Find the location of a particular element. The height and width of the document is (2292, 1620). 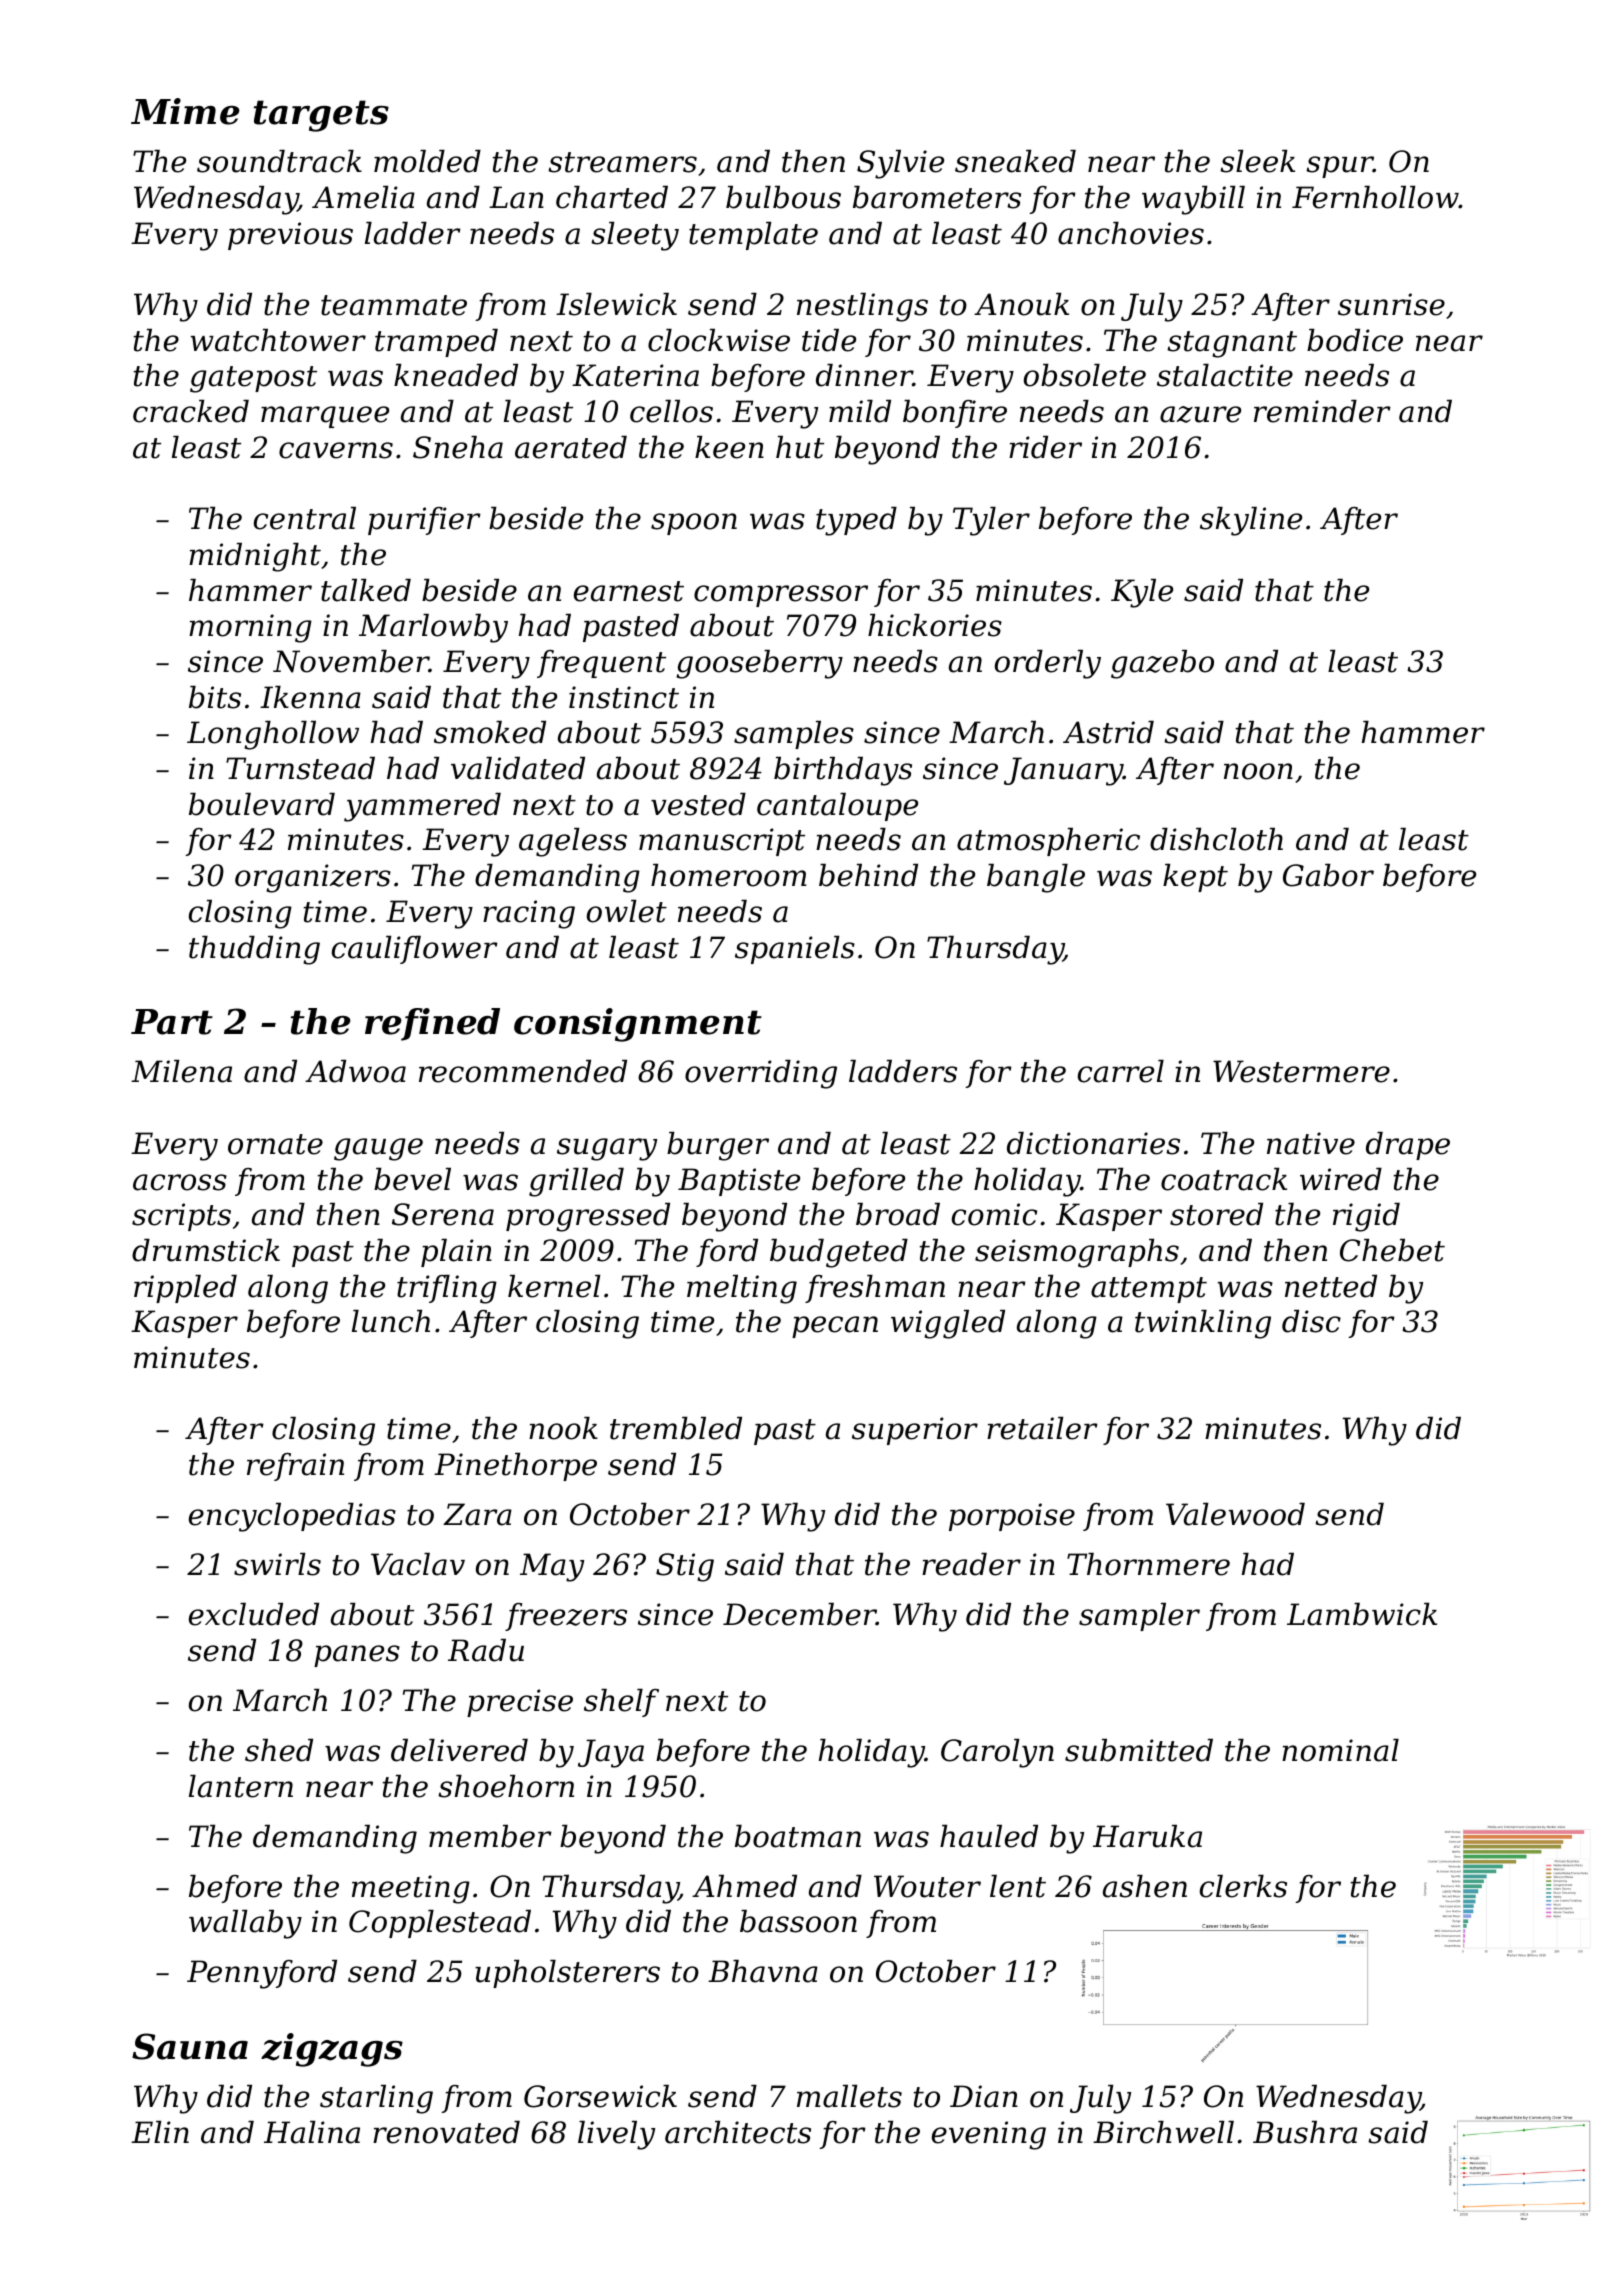

cracked is located at coordinates (191, 411).
